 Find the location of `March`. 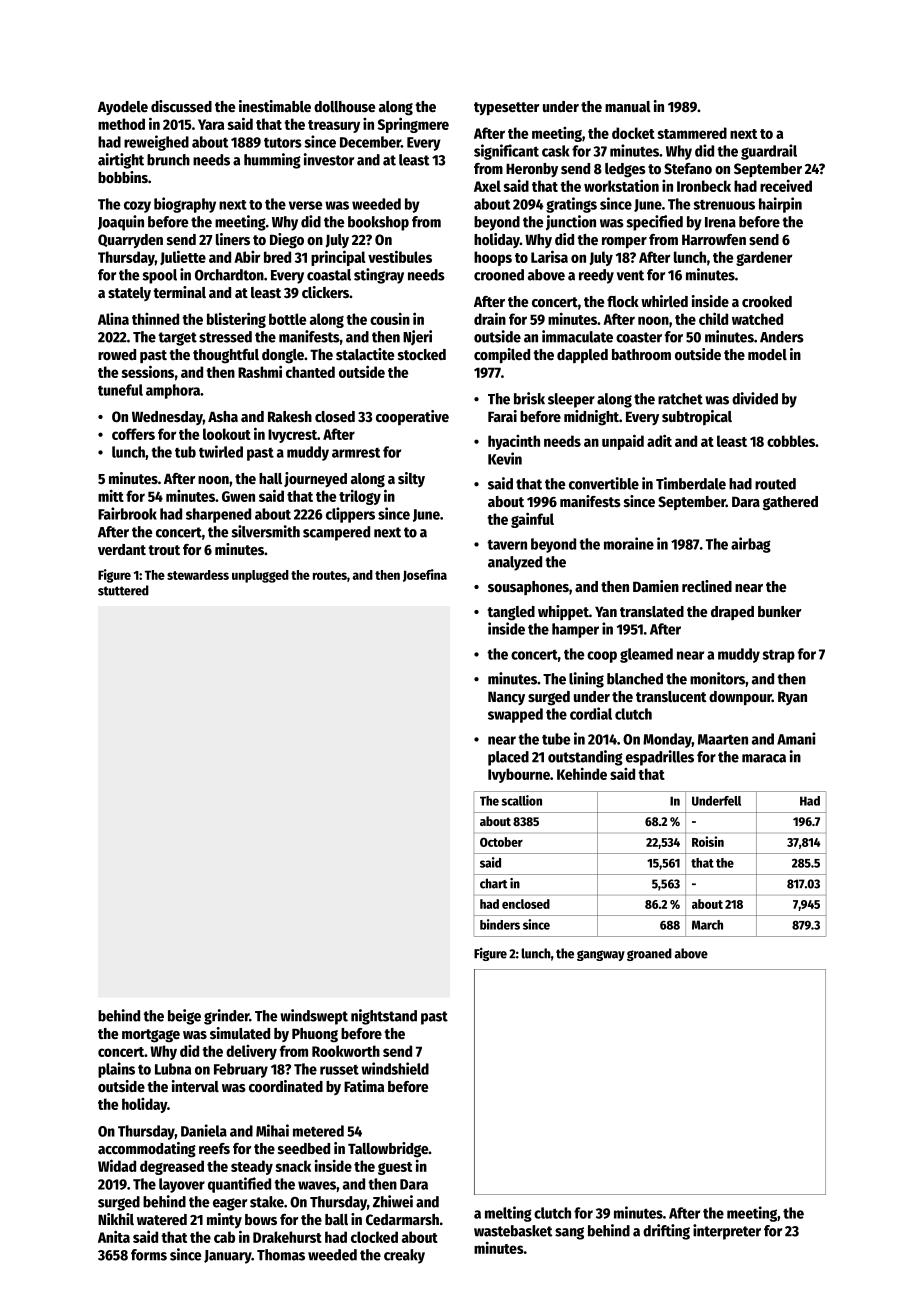

March is located at coordinates (707, 925).
